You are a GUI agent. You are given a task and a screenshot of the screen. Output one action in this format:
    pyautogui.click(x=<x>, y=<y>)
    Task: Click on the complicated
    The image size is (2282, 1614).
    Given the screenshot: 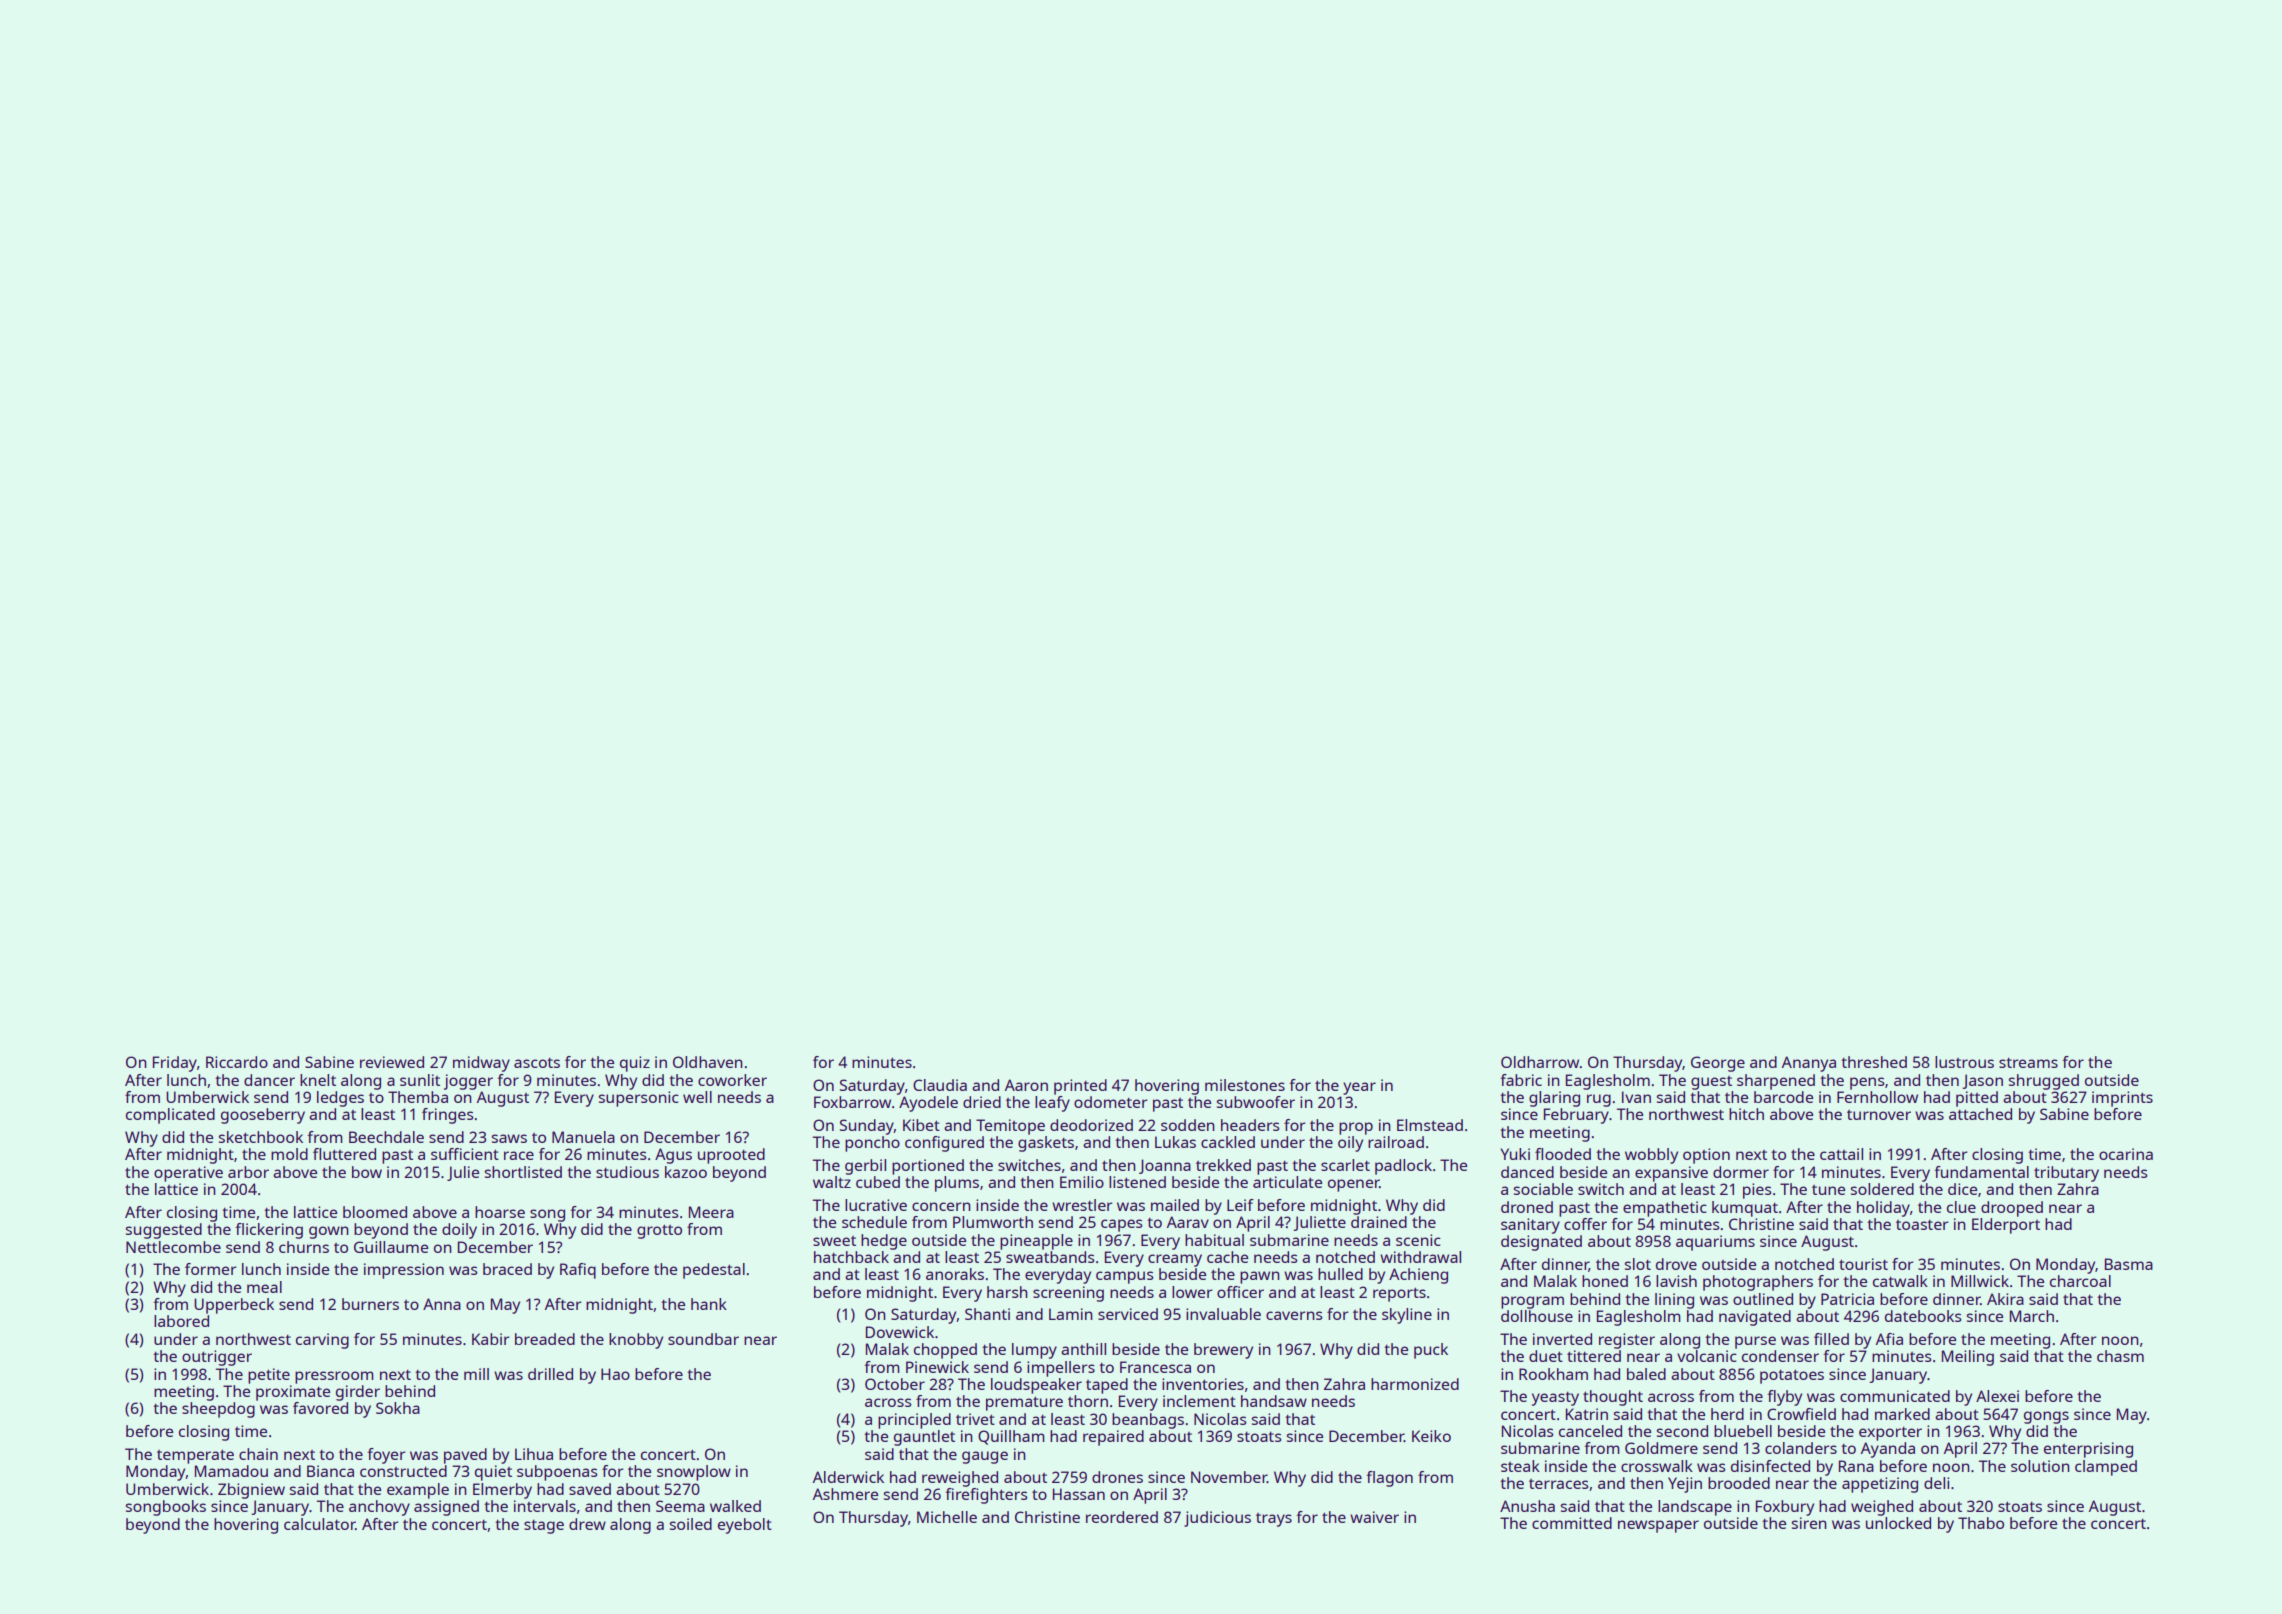 What is the action you would take?
    pyautogui.click(x=170, y=1116)
